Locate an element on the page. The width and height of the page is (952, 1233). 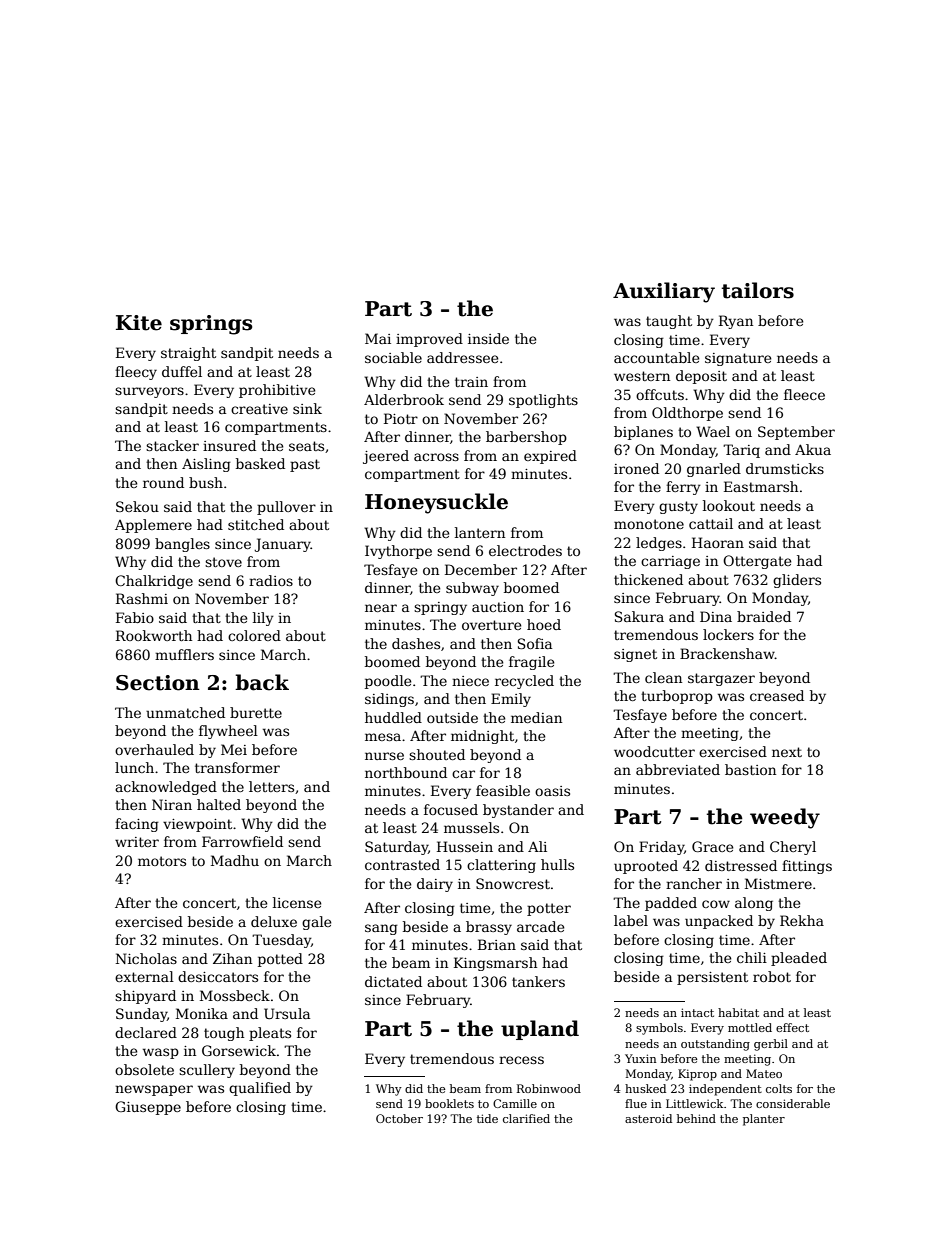
Ottergate is located at coordinates (757, 562).
